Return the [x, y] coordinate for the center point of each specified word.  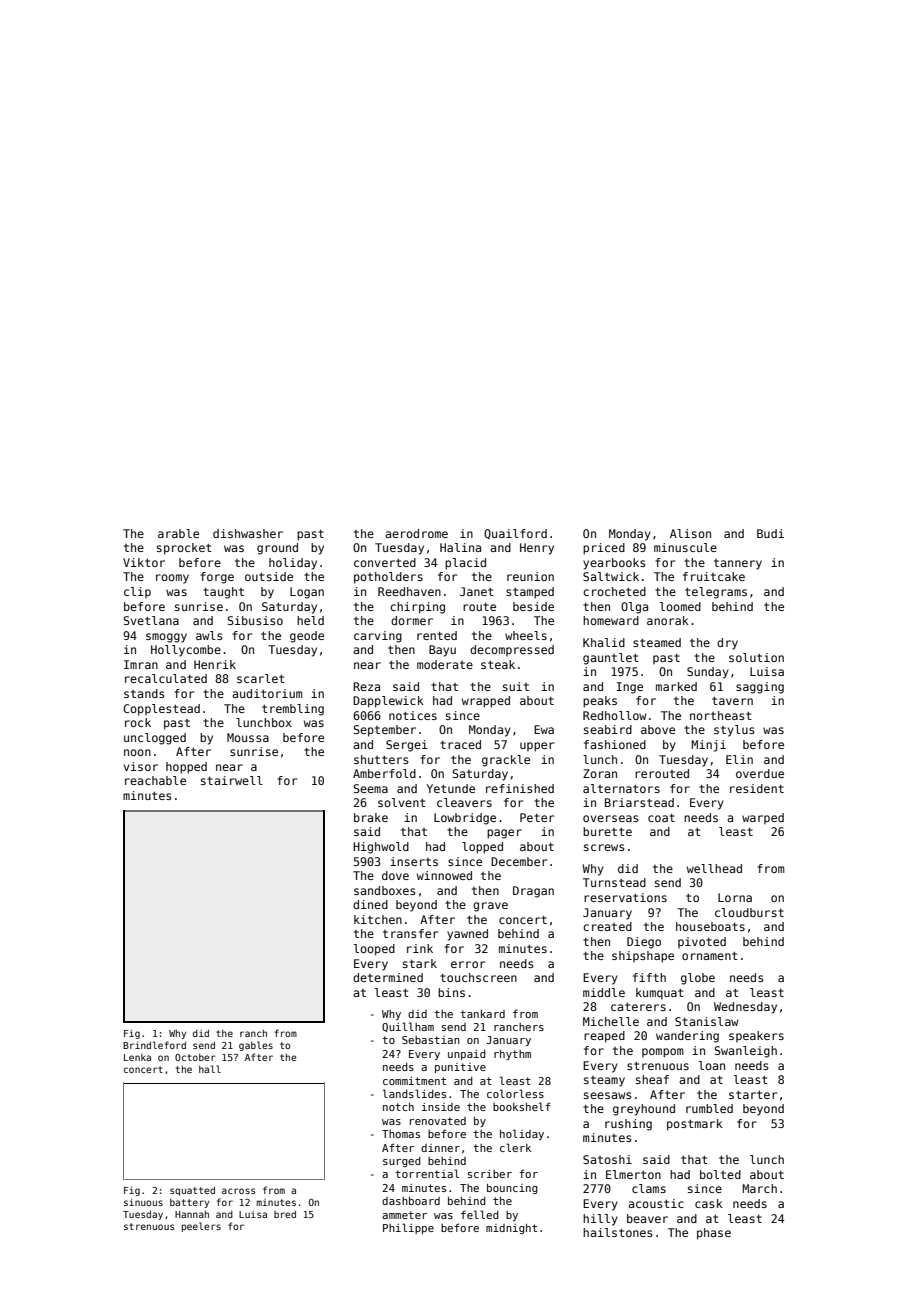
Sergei [407, 746]
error [468, 964]
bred [285, 1214]
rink [420, 948]
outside [269, 576]
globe [698, 979]
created [607, 926]
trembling [293, 710]
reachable [155, 780]
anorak [668, 620]
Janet [477, 591]
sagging [760, 688]
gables [256, 1046]
